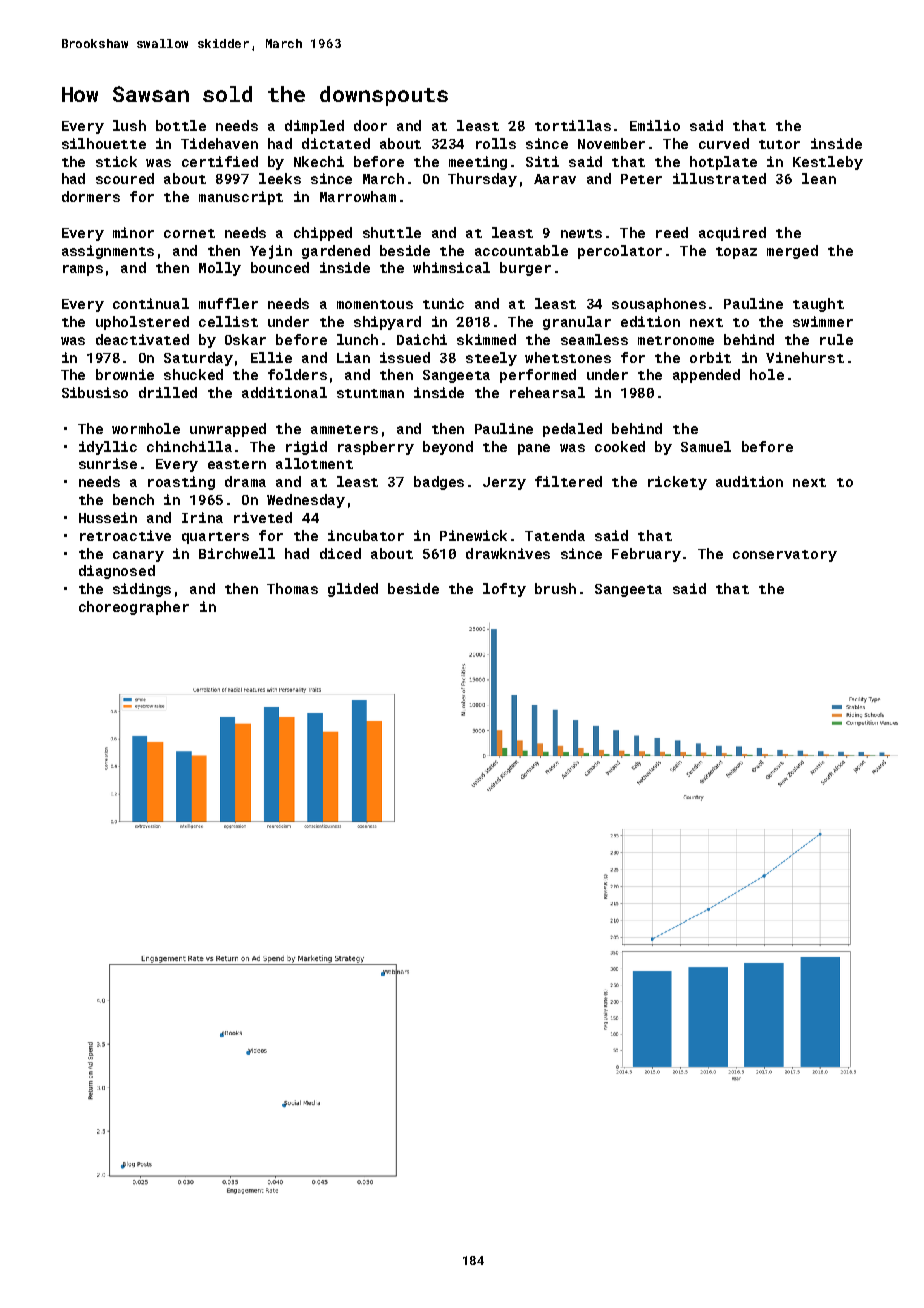 The height and width of the document is (1308, 924). I want to click on granular, so click(577, 323).
